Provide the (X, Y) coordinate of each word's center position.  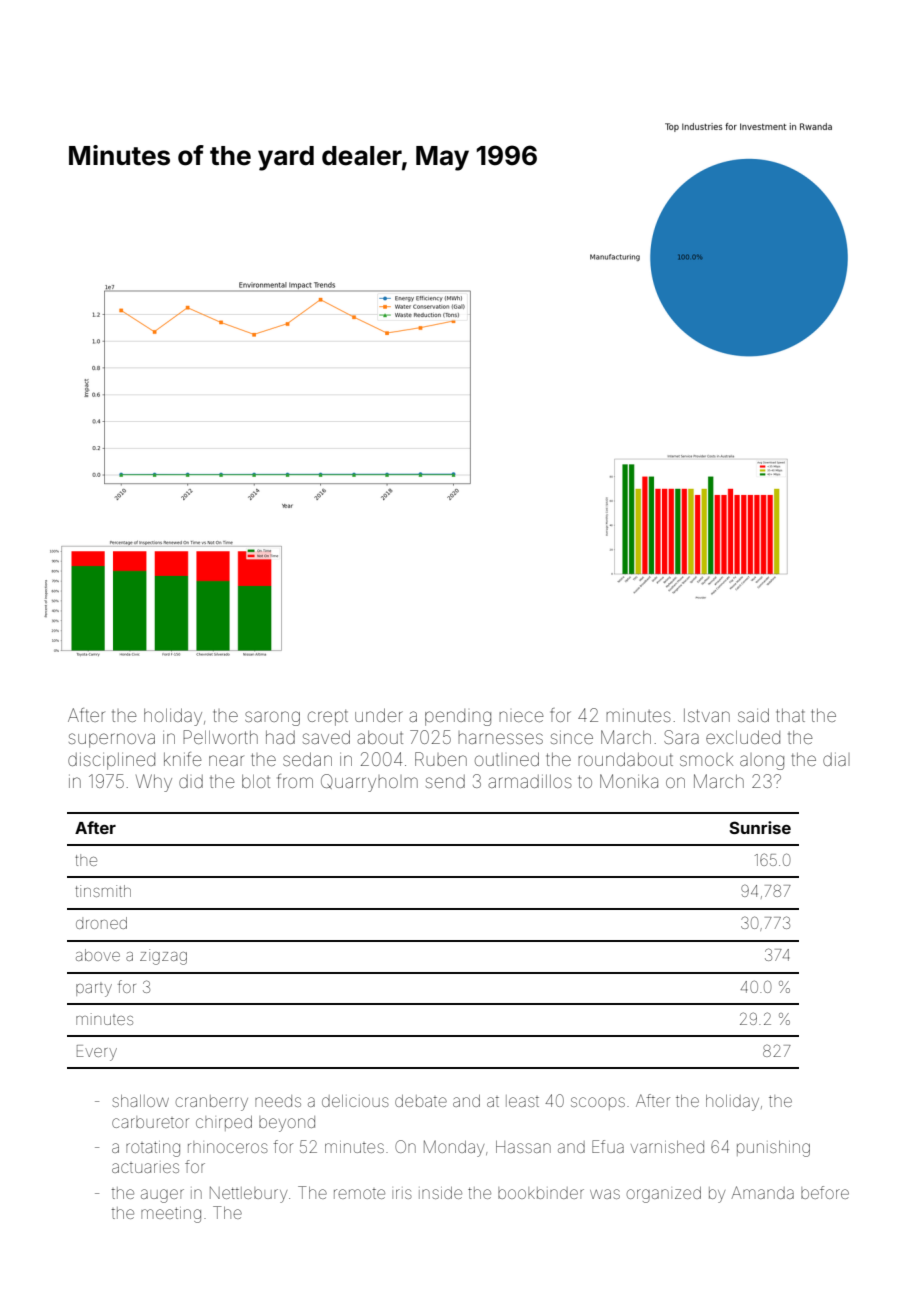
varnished (667, 1147)
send (445, 781)
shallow (140, 1101)
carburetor (150, 1122)
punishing (773, 1149)
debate (421, 1101)
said (753, 715)
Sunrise (760, 827)
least (522, 1101)
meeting (171, 1215)
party (94, 990)
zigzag (163, 957)
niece (521, 716)
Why (154, 783)
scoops (598, 1103)
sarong (272, 718)
